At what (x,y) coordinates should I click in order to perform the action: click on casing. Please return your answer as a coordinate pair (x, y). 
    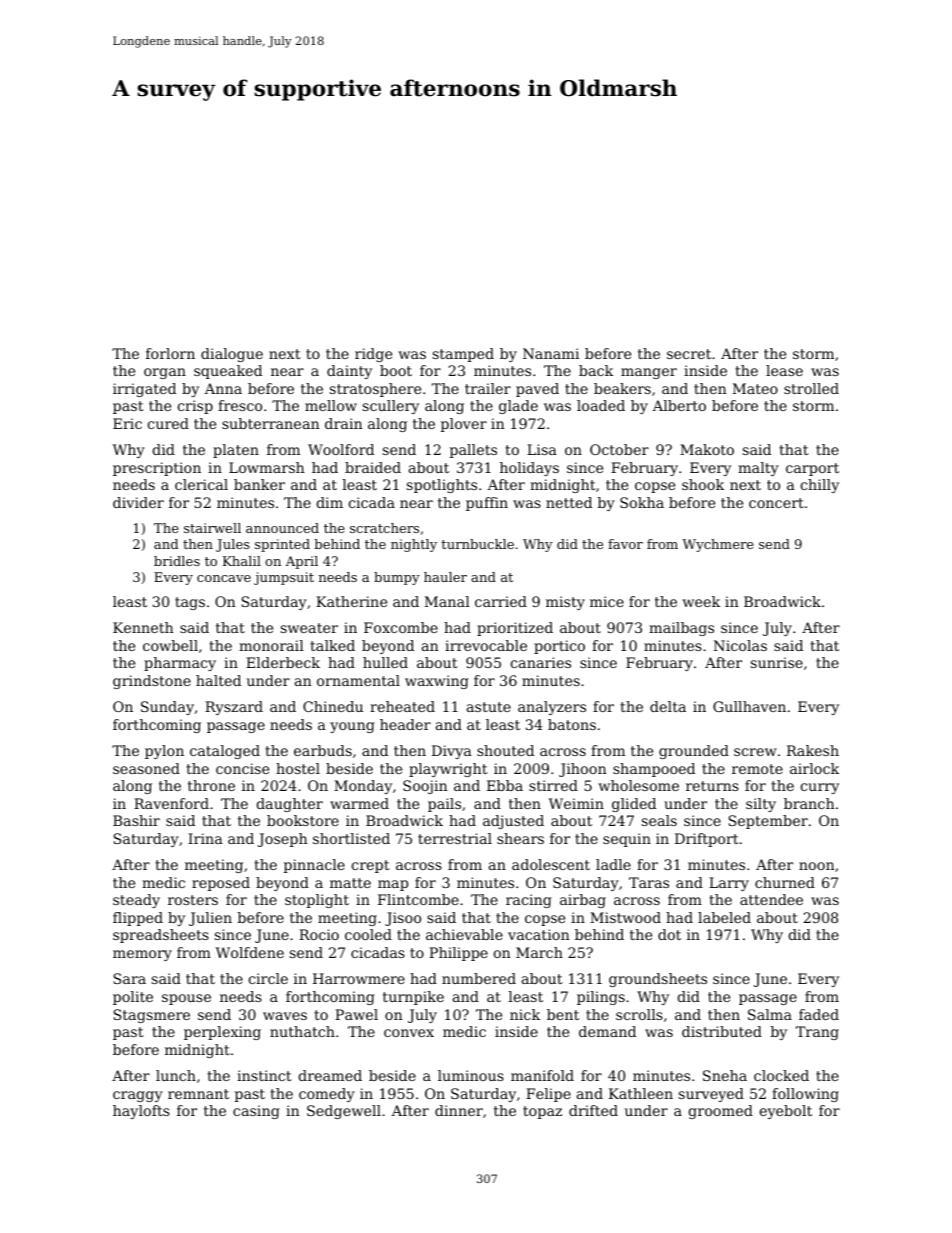
    Looking at the image, I should click on (256, 1112).
